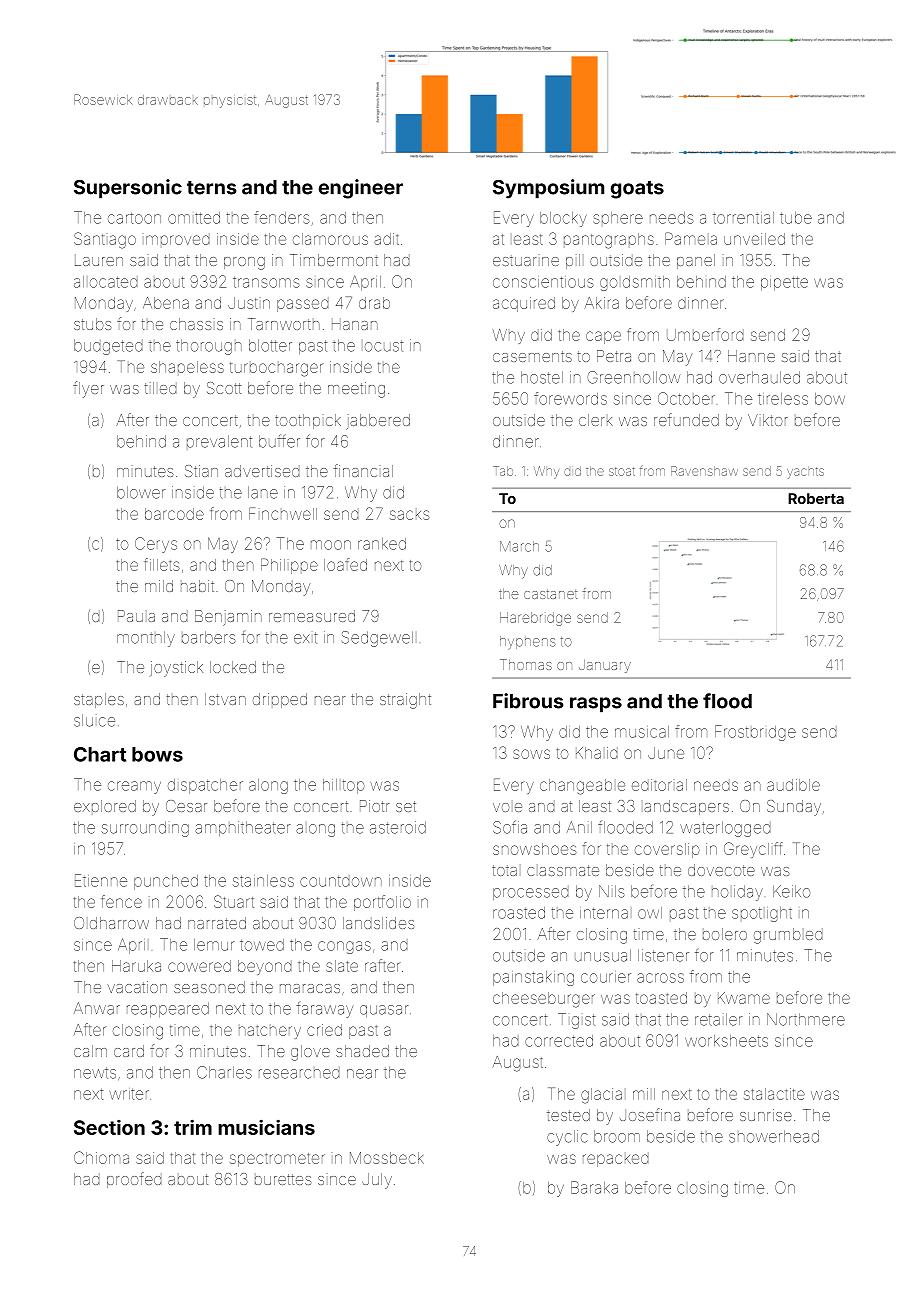  Describe the element at coordinates (99, 700) in the page. I see `staples` at that location.
